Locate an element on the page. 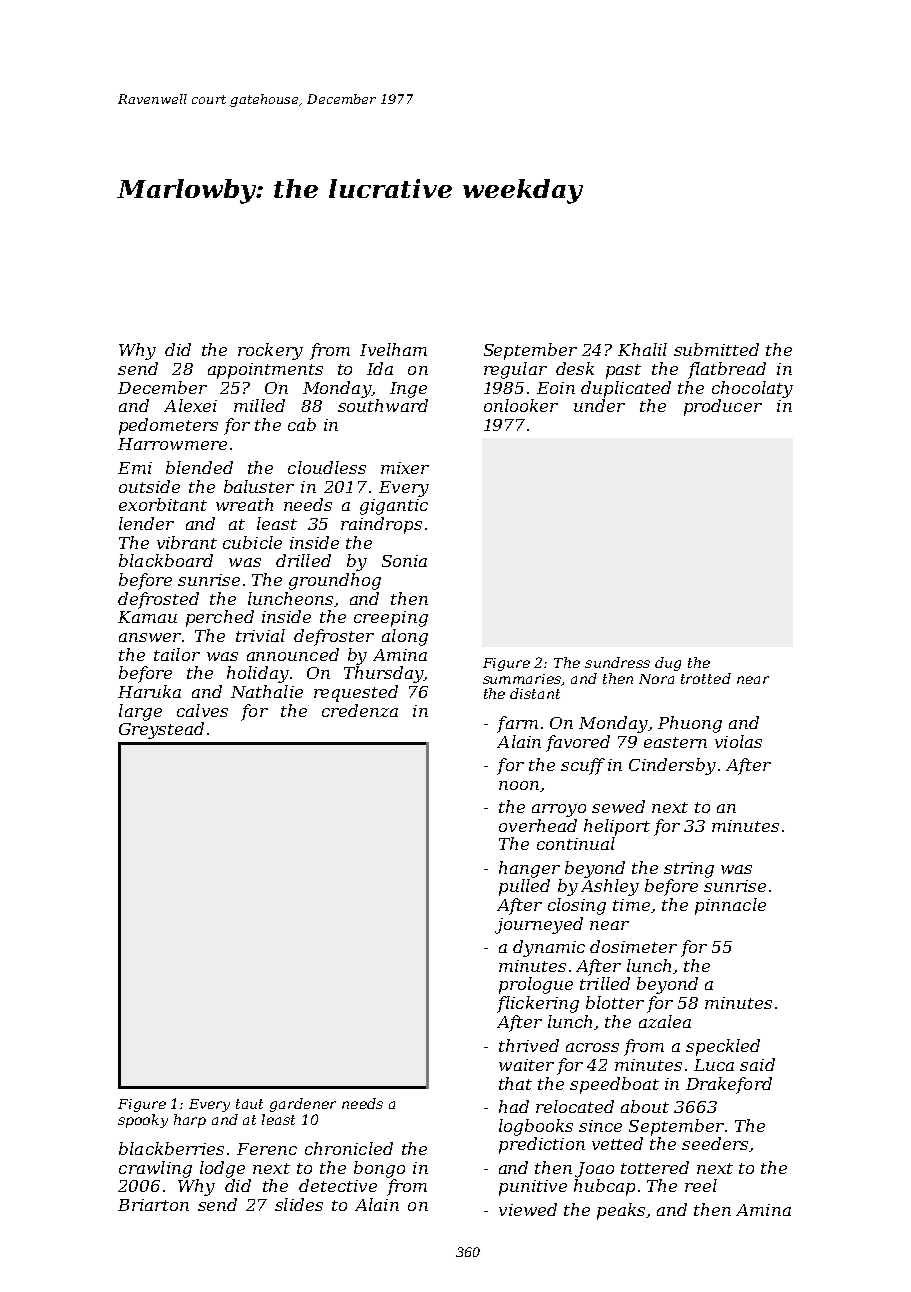  drilled is located at coordinates (303, 560).
